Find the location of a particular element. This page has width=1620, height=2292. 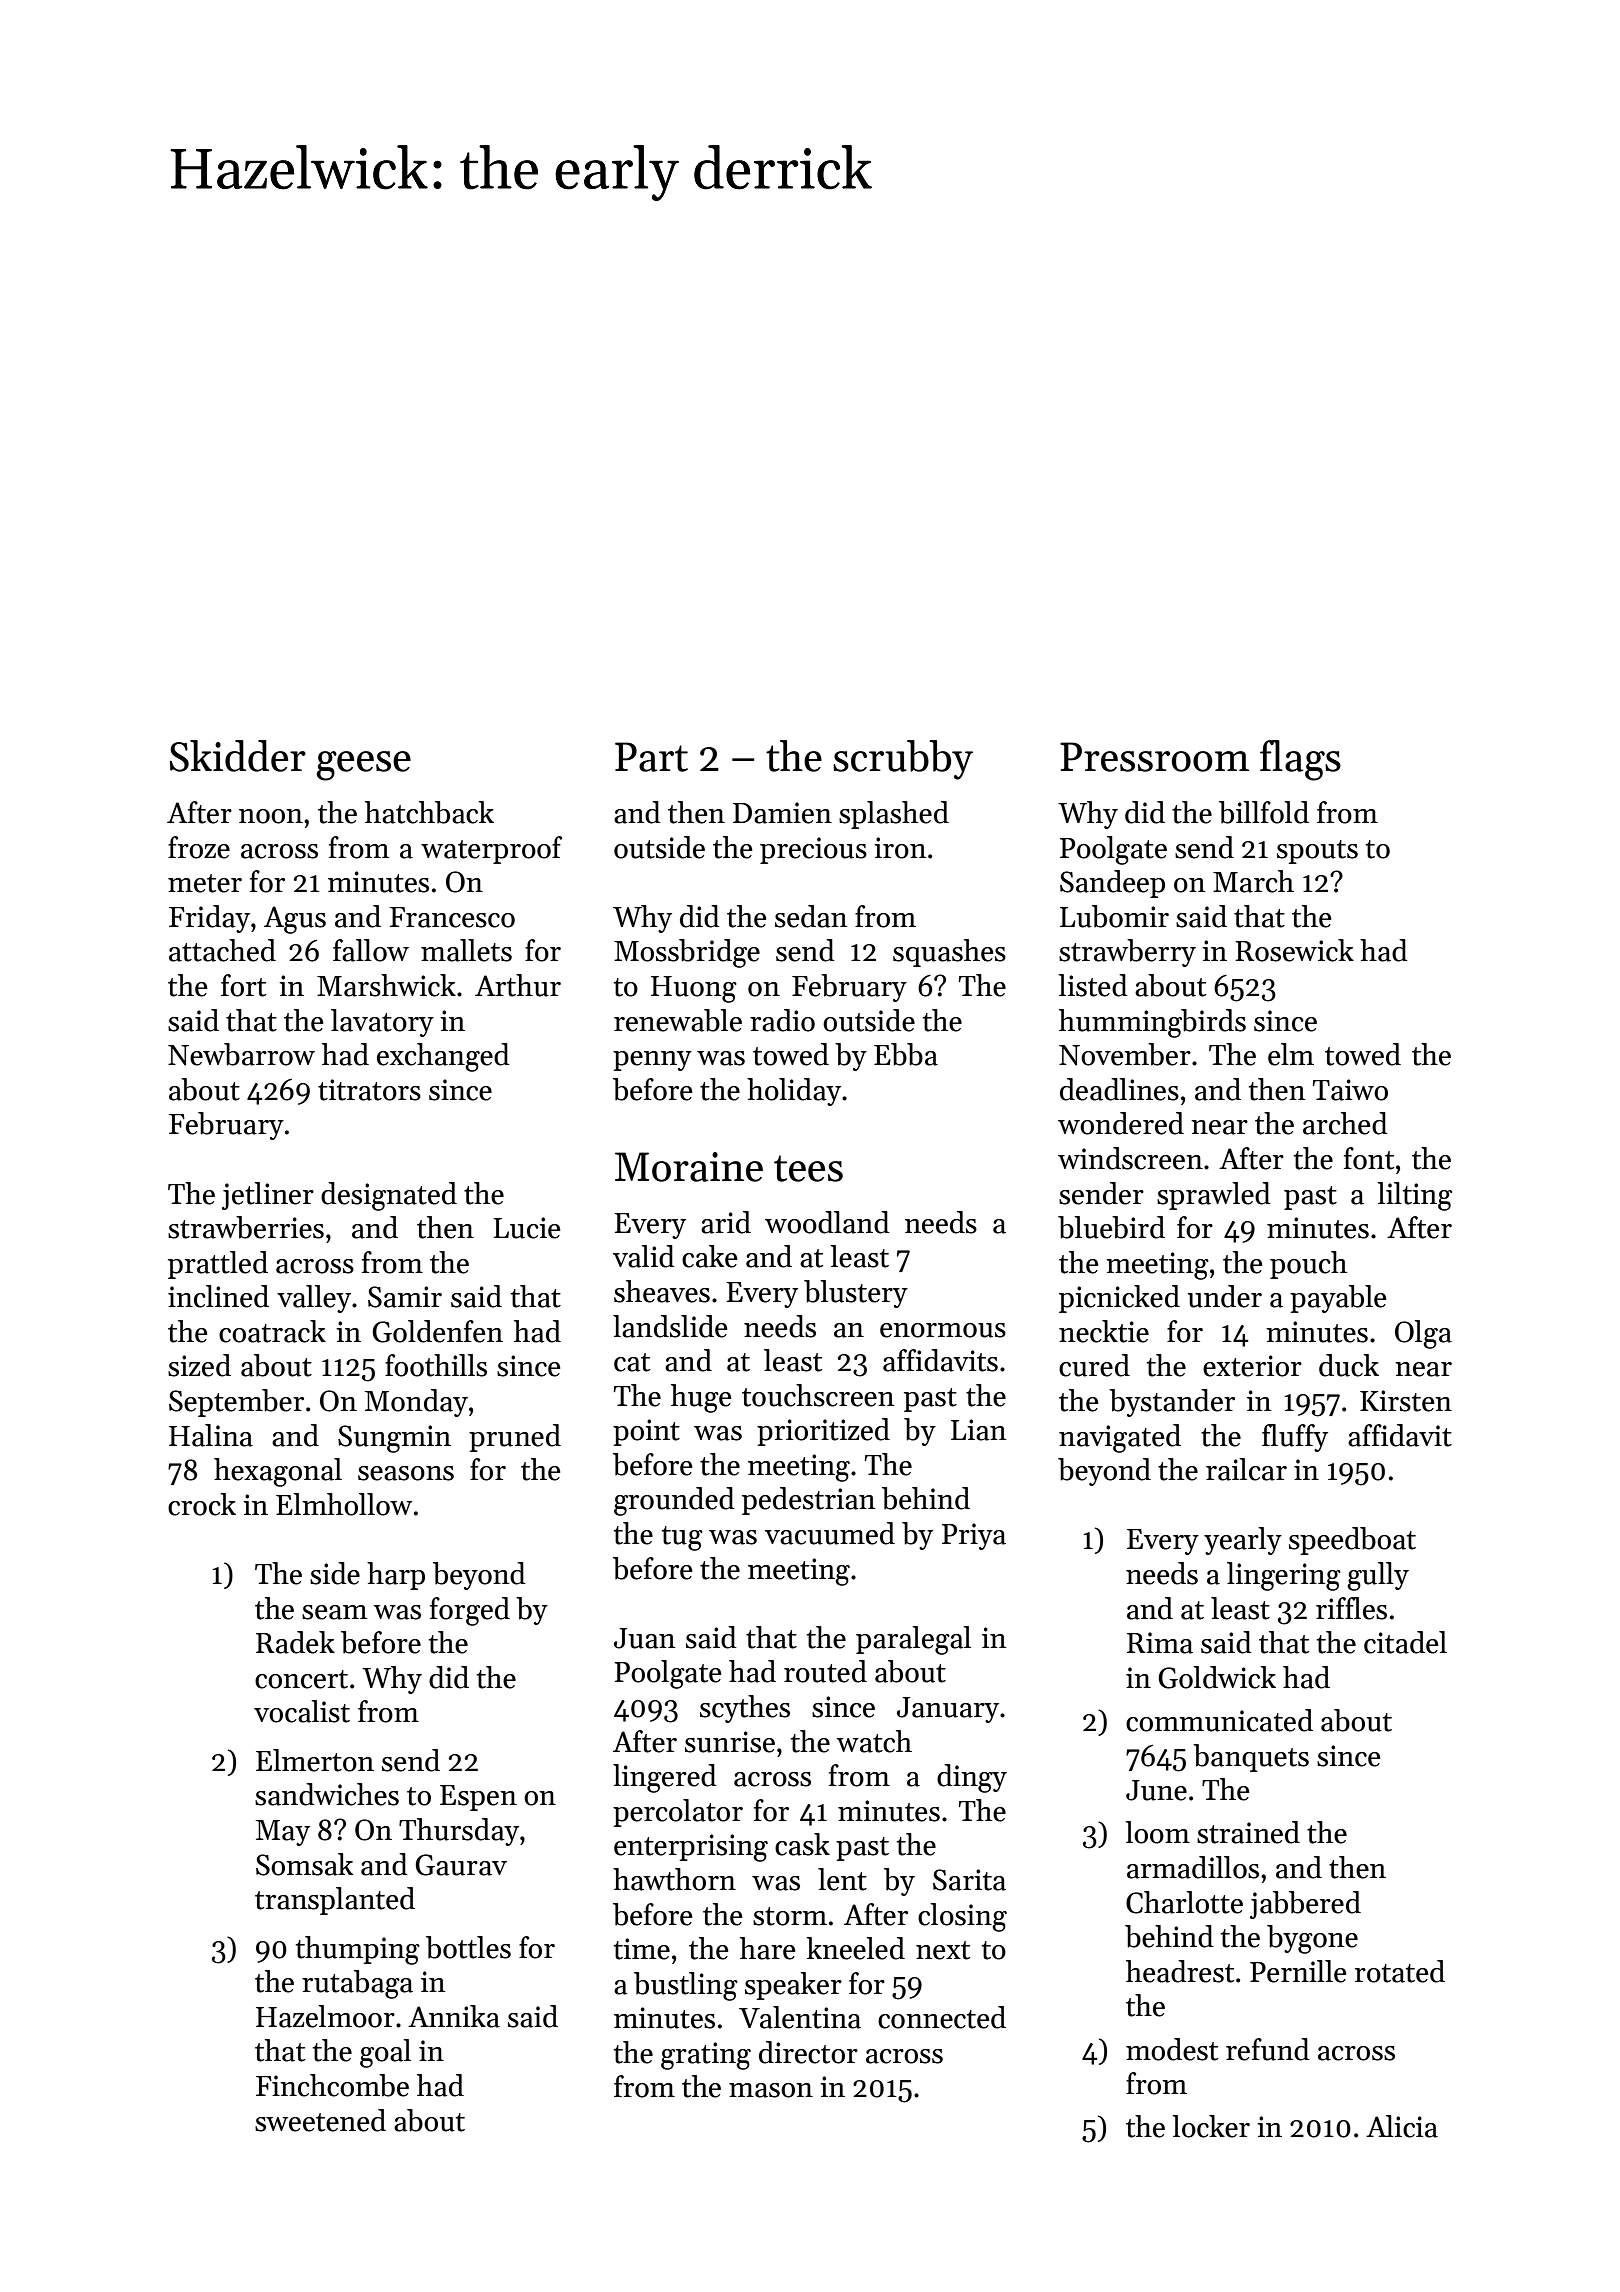

sunrise is located at coordinates (730, 1742).
